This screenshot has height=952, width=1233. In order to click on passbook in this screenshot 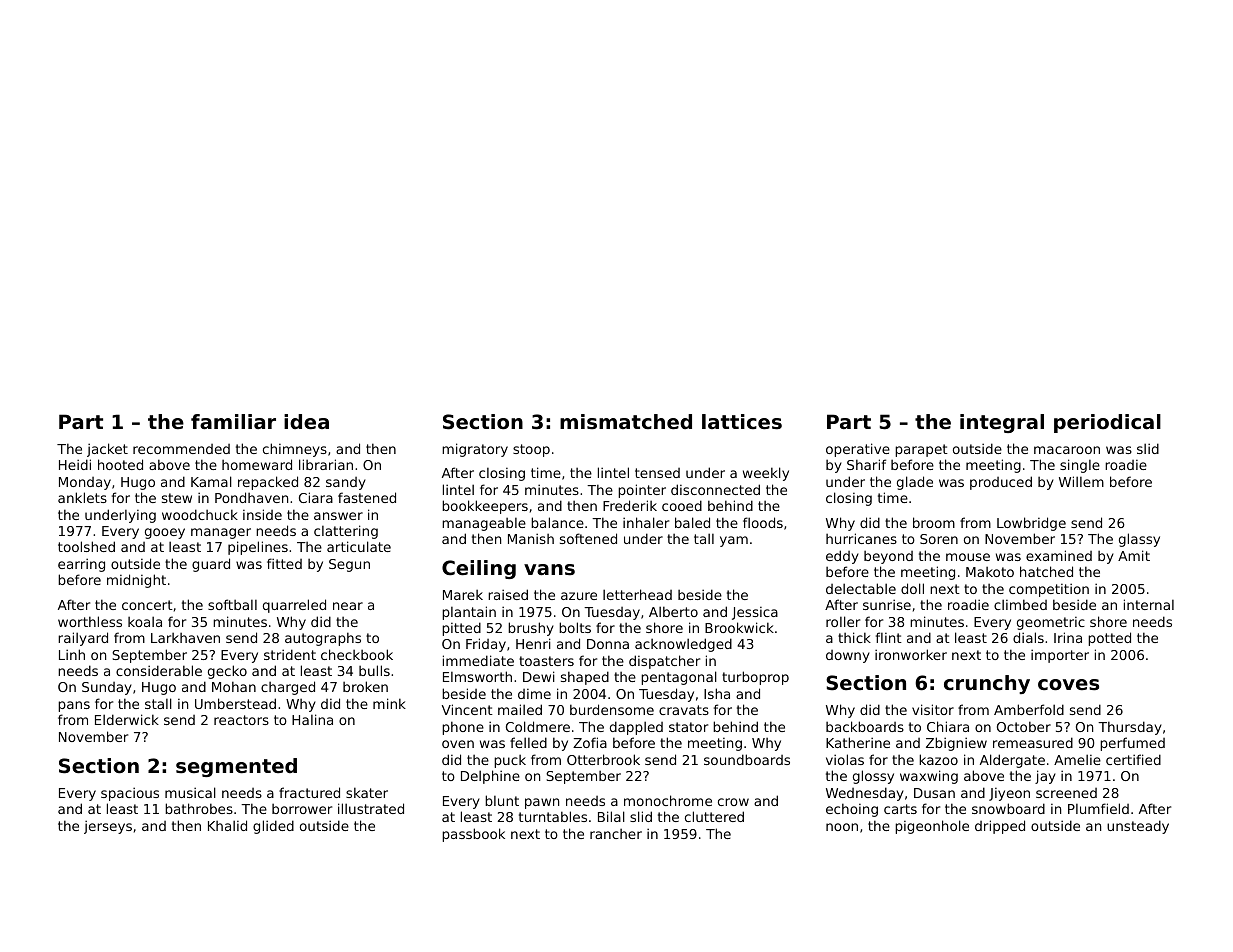, I will do `click(473, 835)`.
